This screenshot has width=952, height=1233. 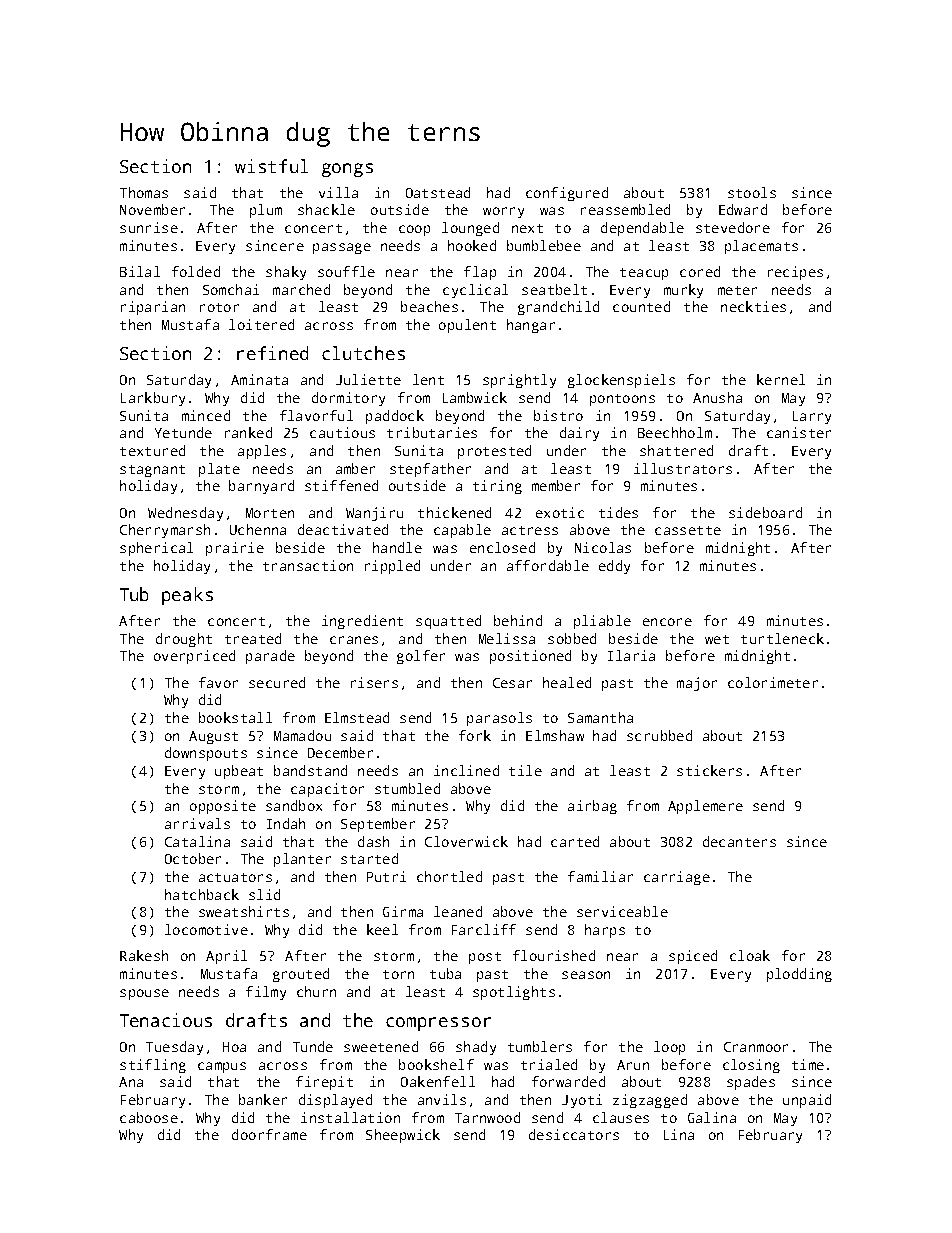 I want to click on September, so click(x=378, y=825).
